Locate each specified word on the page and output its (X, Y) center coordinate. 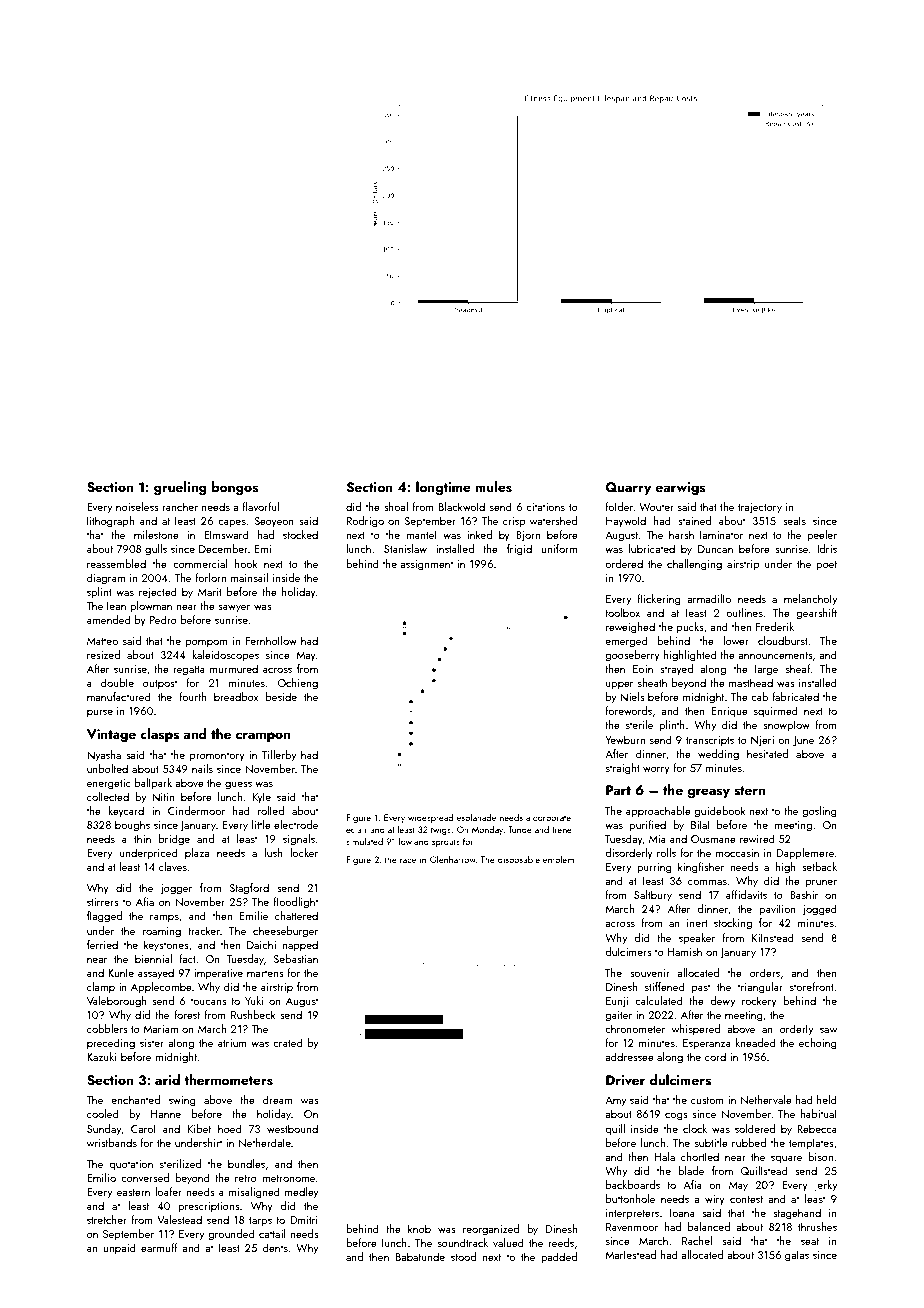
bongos (235, 488)
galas (797, 1256)
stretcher (107, 1219)
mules (493, 487)
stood (463, 1256)
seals (794, 520)
